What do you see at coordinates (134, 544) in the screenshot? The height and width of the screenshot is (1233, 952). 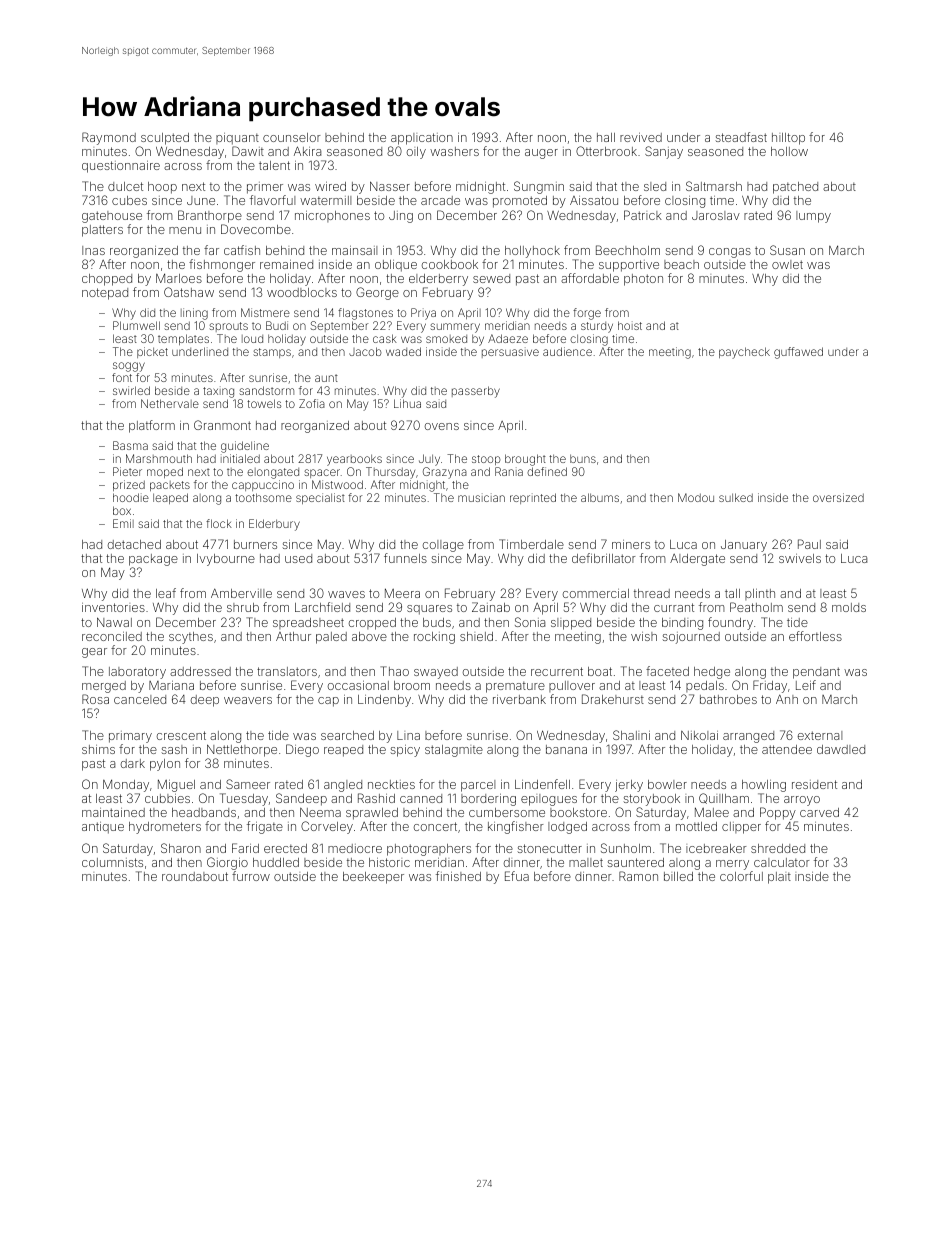 I see `detached` at bounding box center [134, 544].
